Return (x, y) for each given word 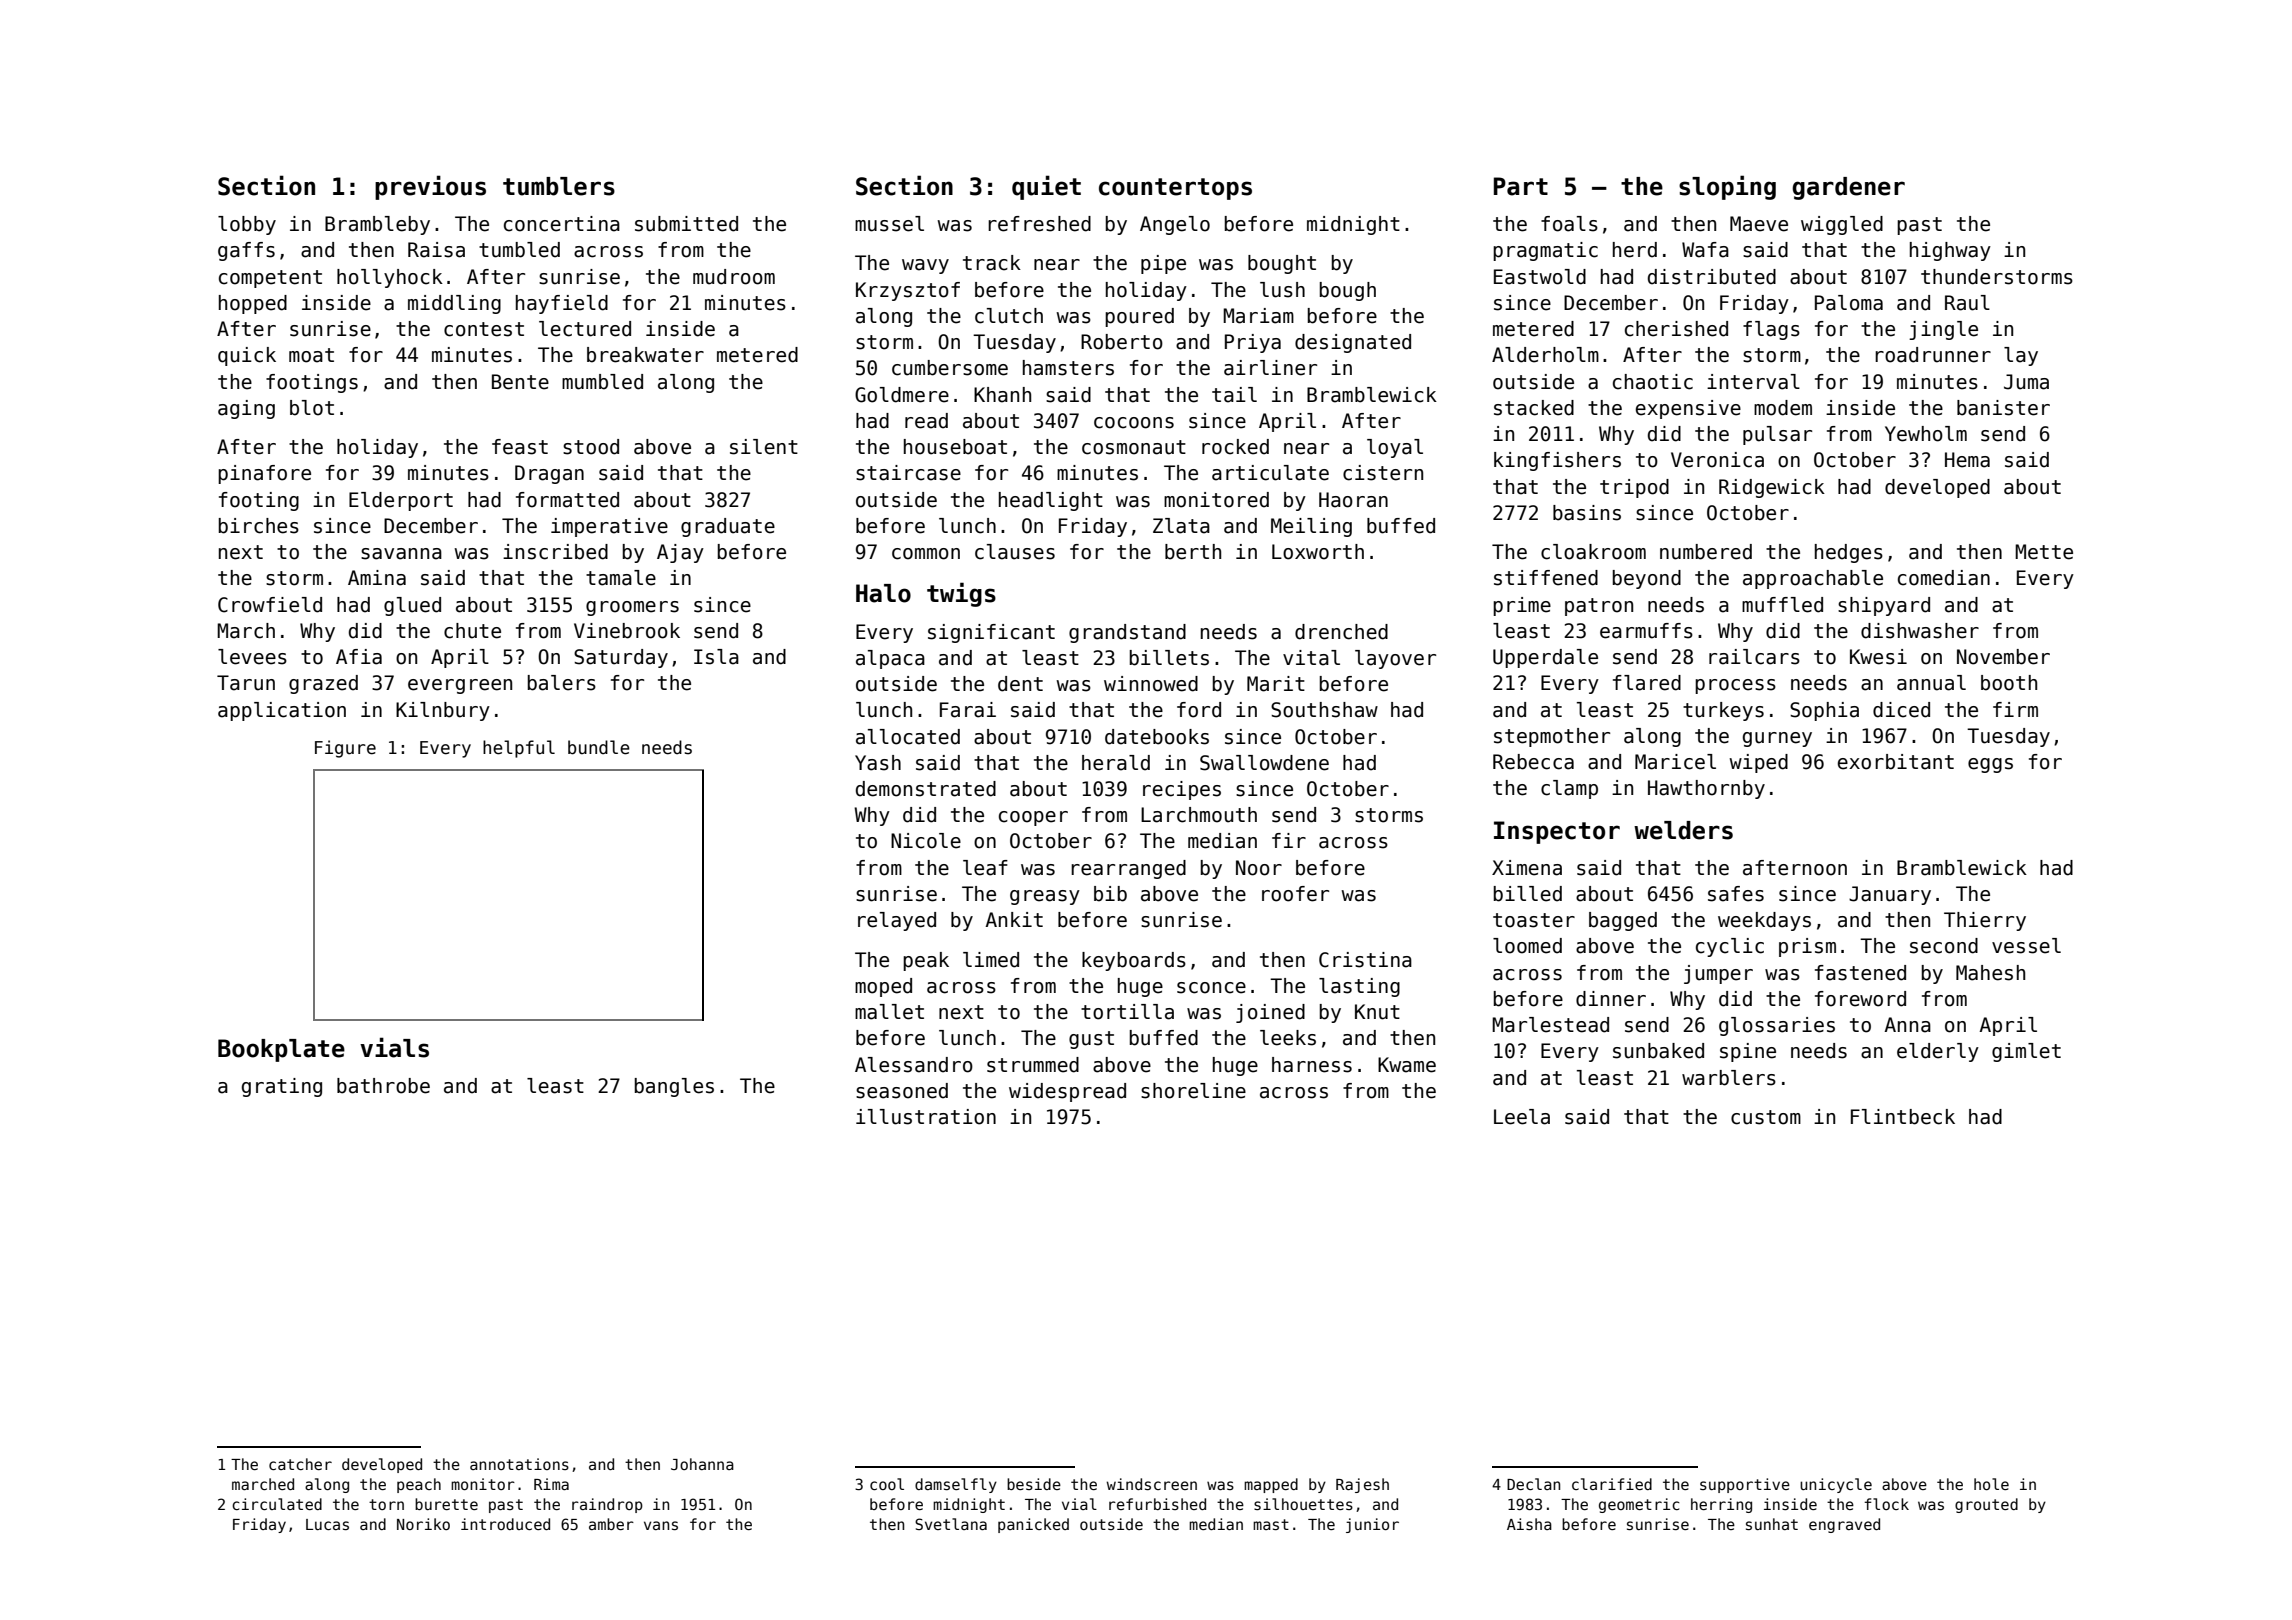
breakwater (645, 355)
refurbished (1157, 1504)
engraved (1844, 1525)
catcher (300, 1464)
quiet (1046, 187)
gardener (1848, 188)
